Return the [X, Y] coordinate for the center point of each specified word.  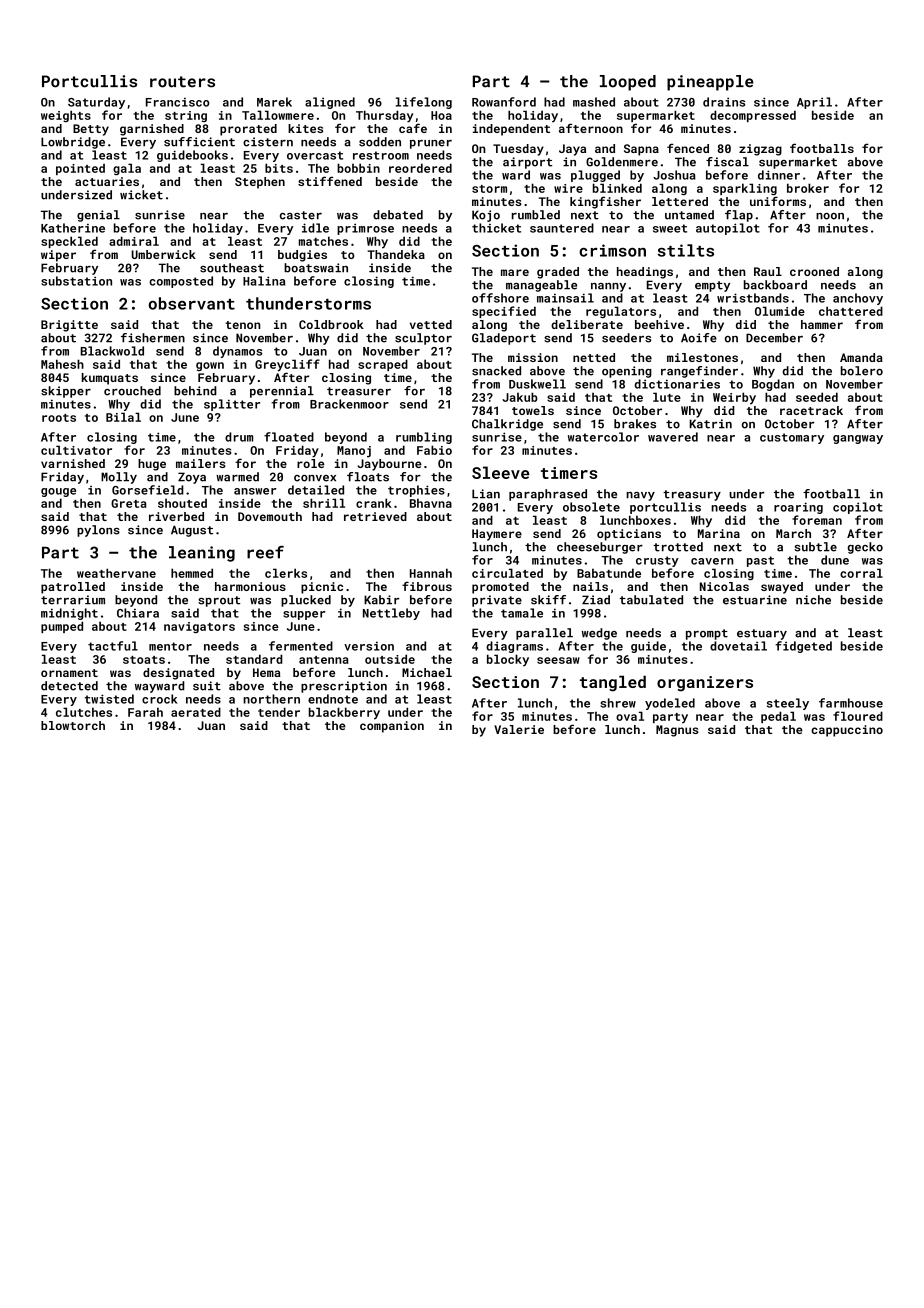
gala [127, 169]
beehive [659, 324]
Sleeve [500, 472]
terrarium [73, 600]
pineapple [710, 83]
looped [628, 83]
